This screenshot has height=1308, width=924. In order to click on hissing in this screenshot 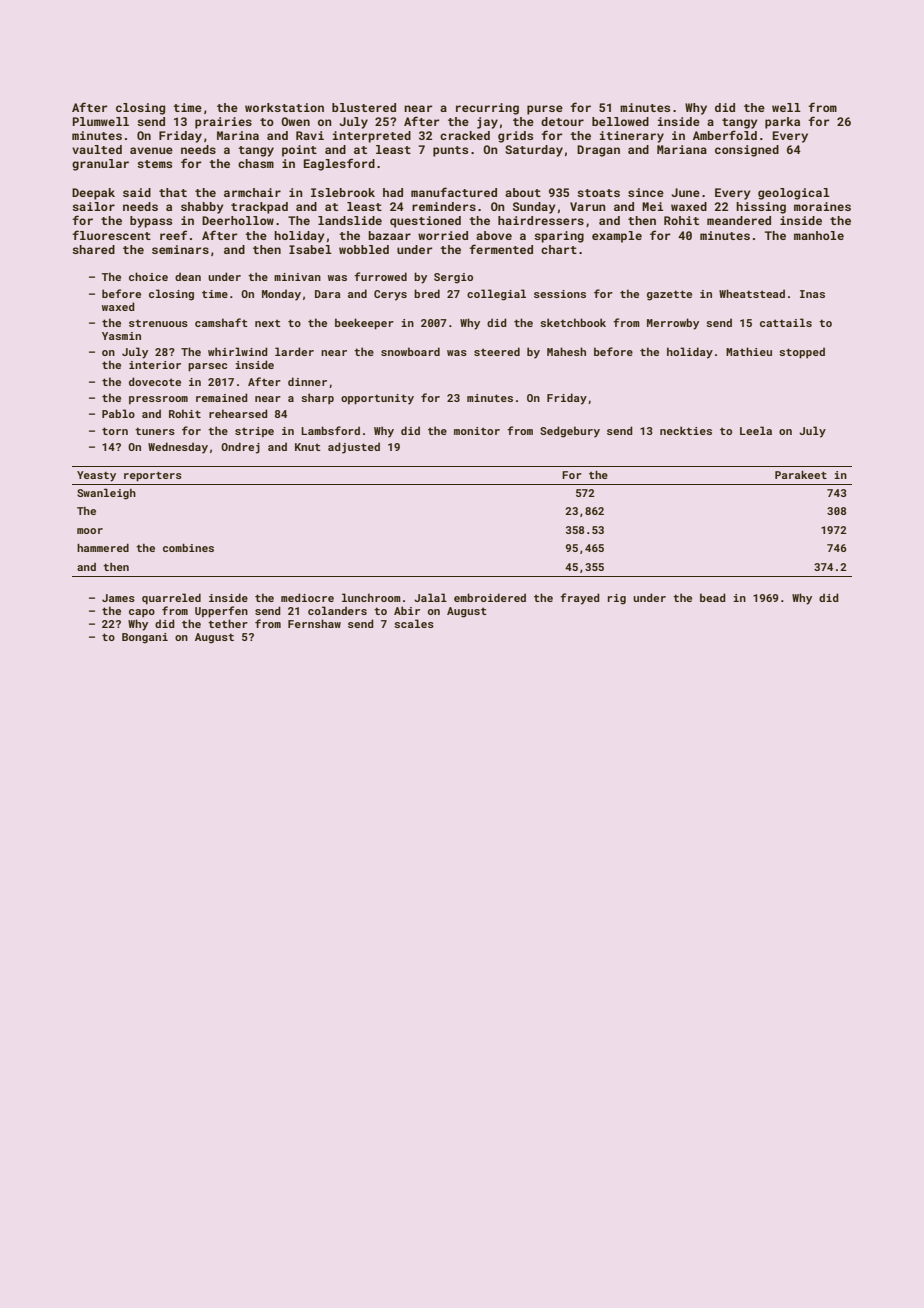, I will do `click(761, 208)`.
